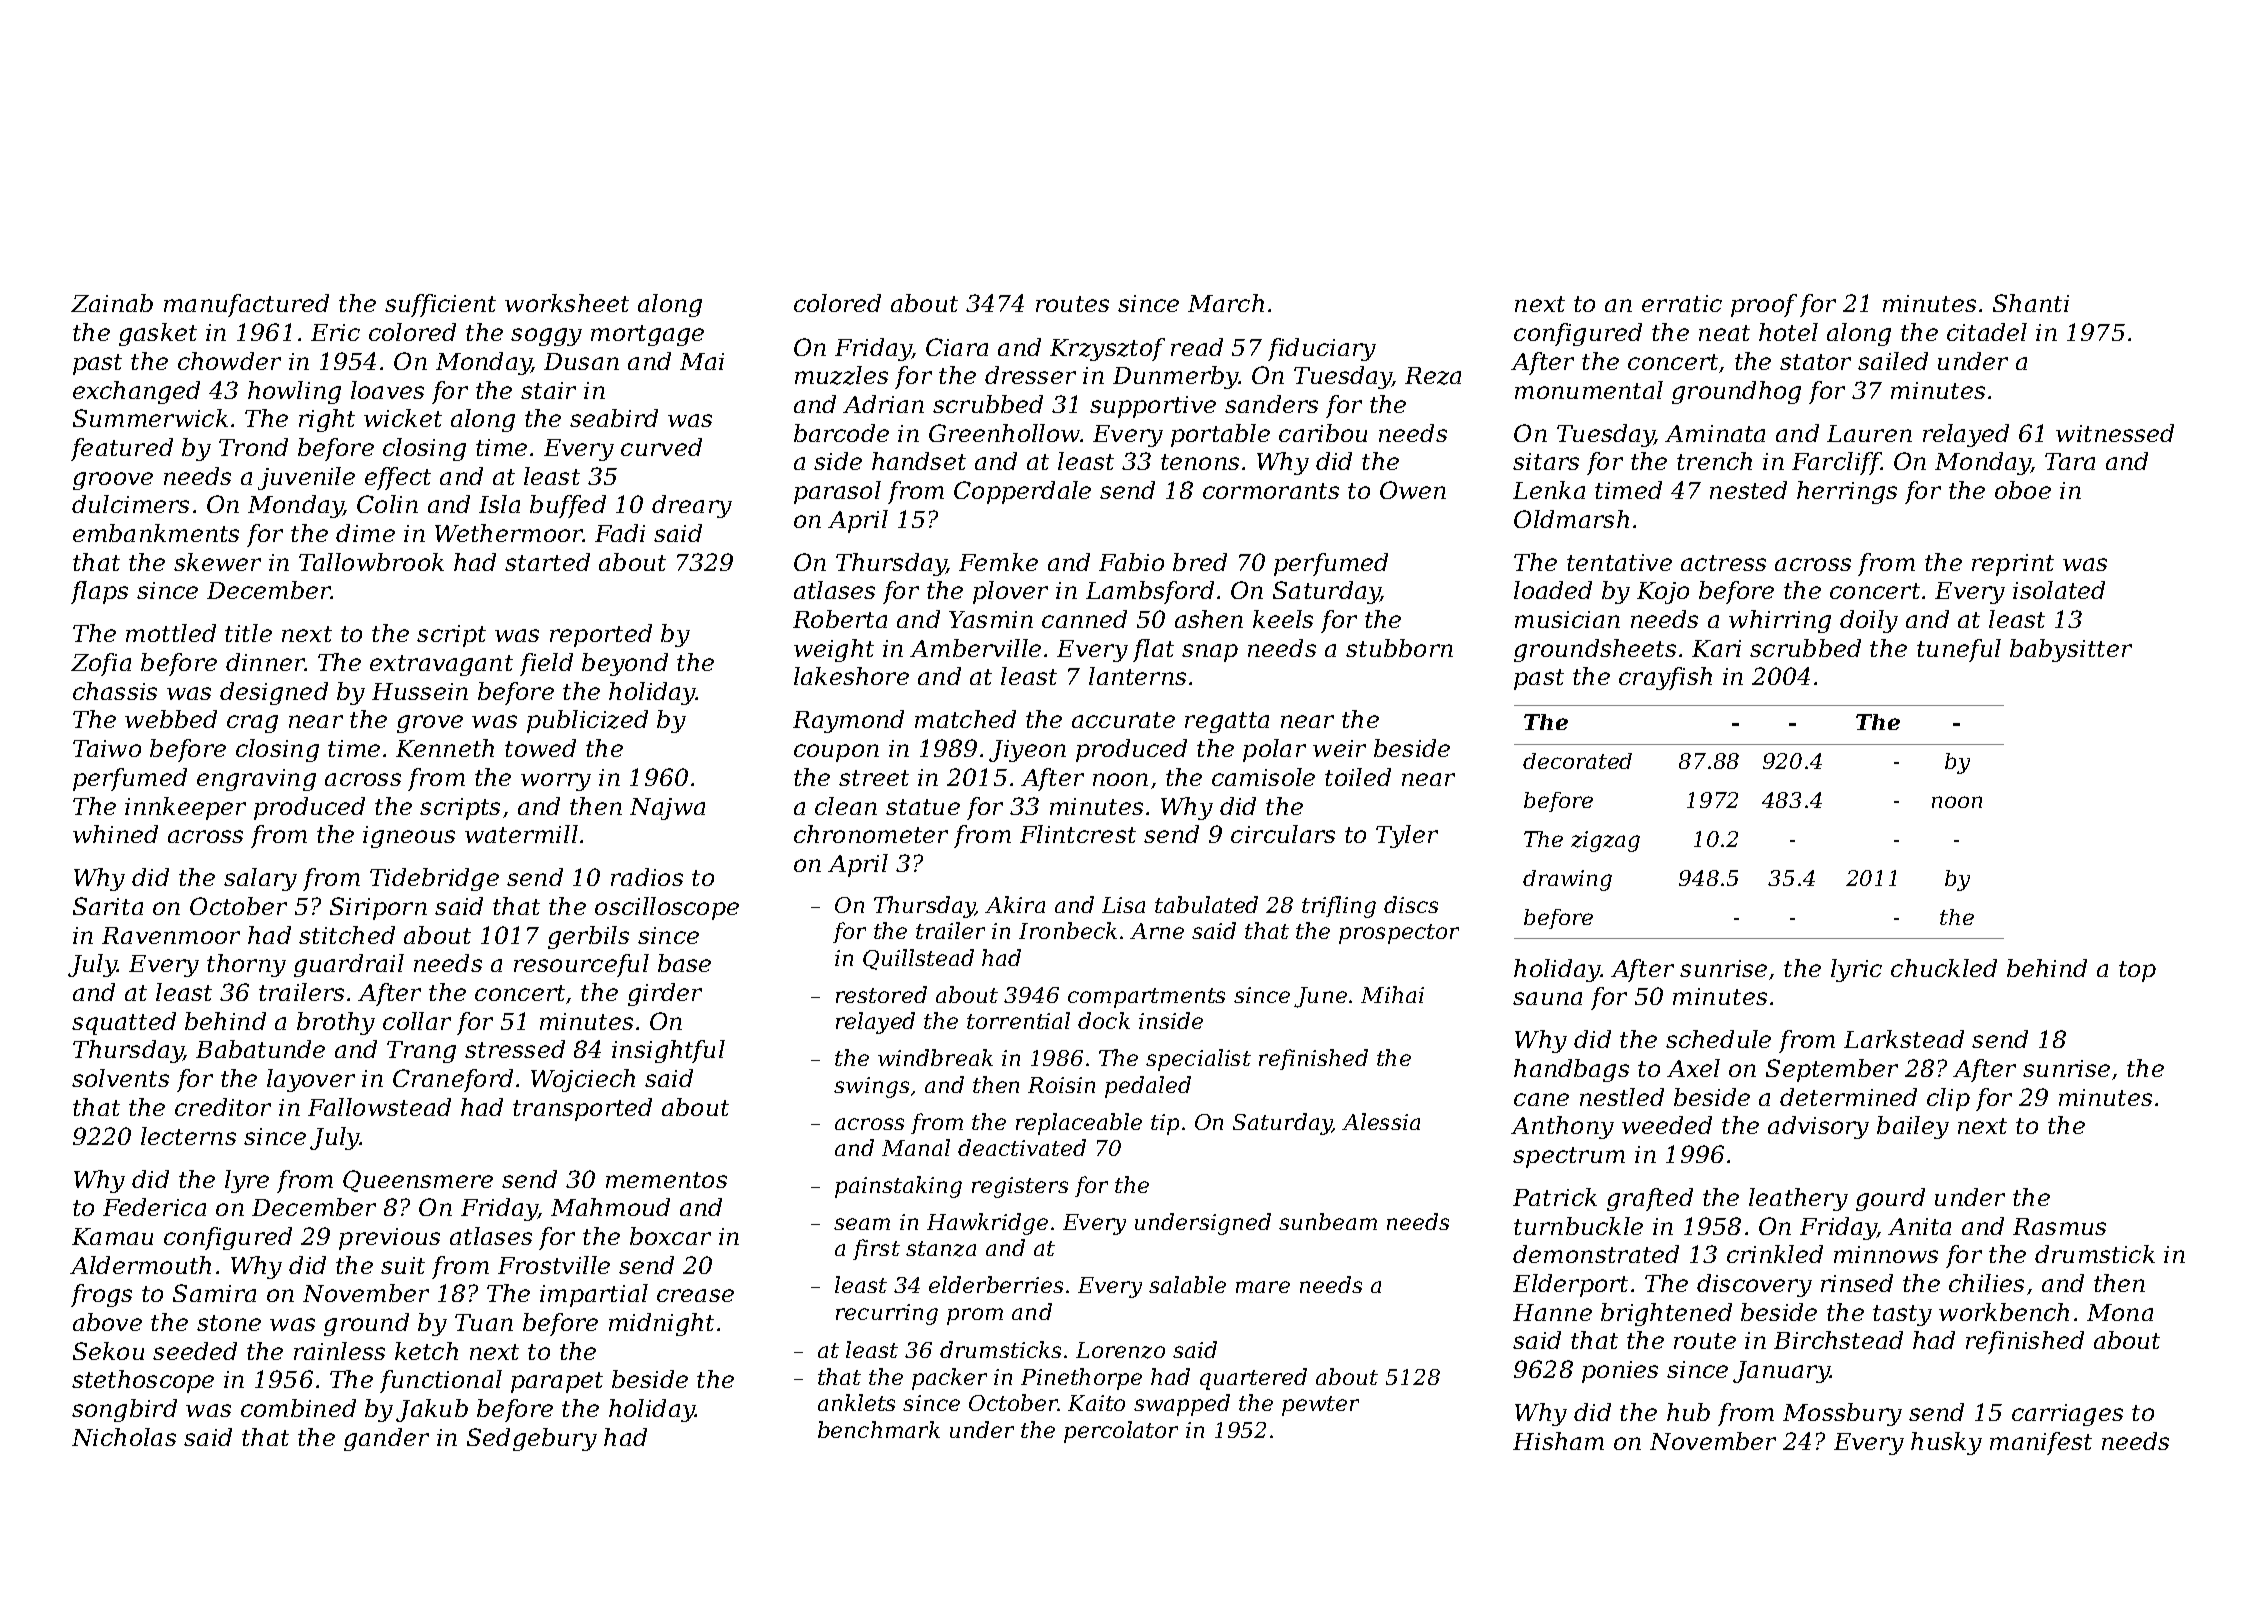 Image resolution: width=2259 pixels, height=1597 pixels. Describe the element at coordinates (935, 1057) in the screenshot. I see `windbreak` at that location.
